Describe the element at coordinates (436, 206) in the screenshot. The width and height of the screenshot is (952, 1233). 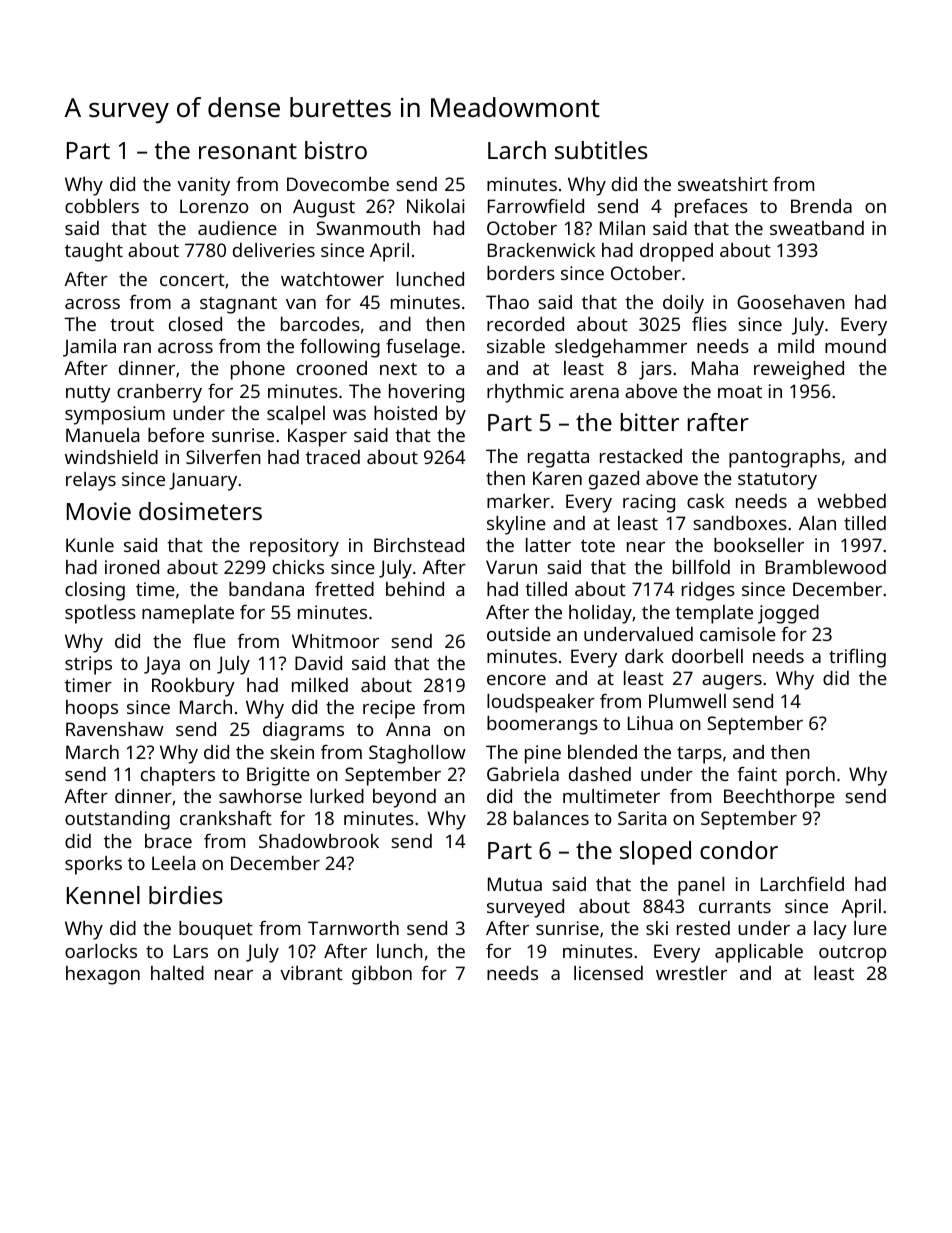
I see `Nikolai` at that location.
